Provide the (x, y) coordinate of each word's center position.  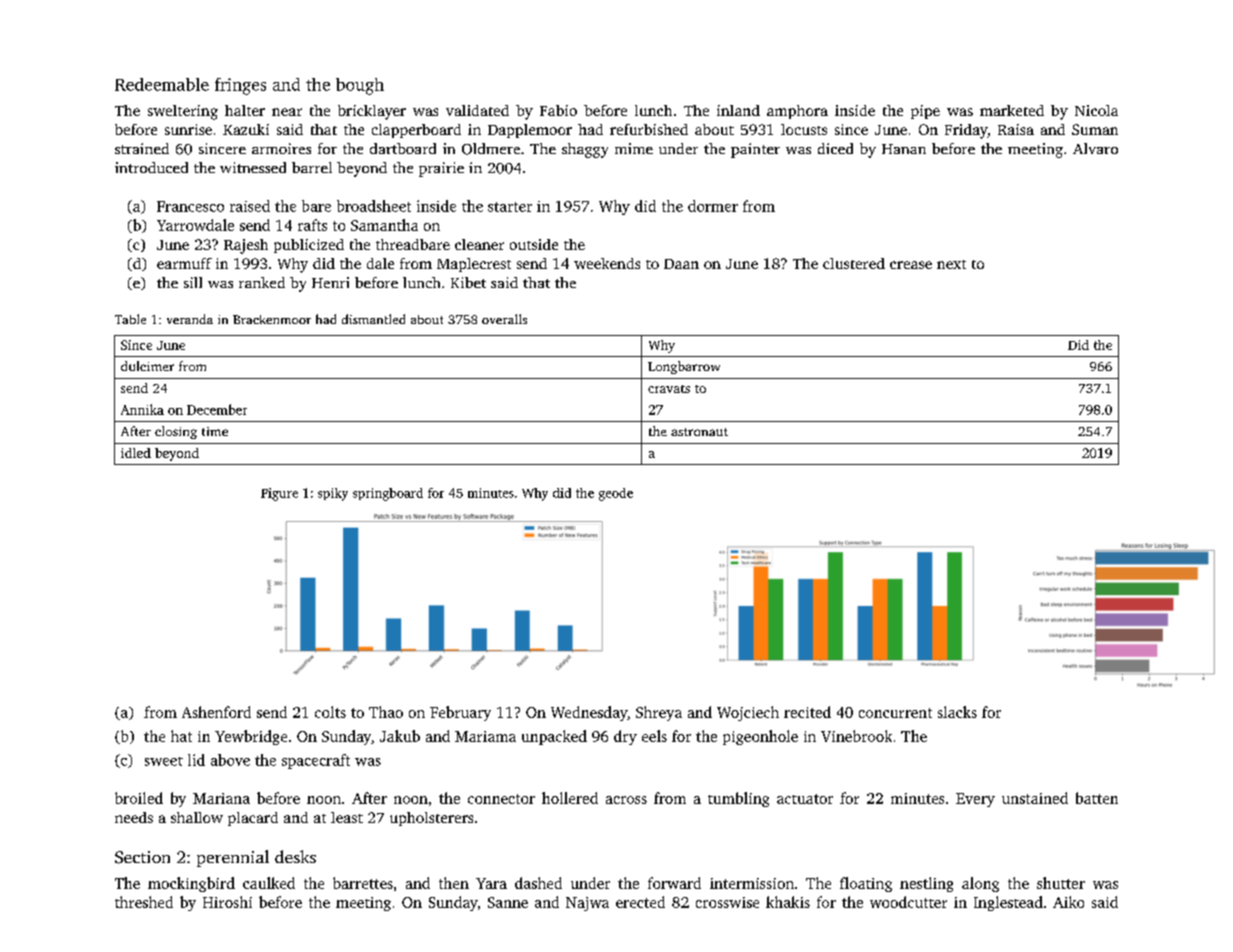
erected (640, 902)
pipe (925, 112)
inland (738, 110)
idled (136, 453)
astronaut (699, 432)
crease (911, 265)
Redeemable (162, 84)
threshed (144, 902)
